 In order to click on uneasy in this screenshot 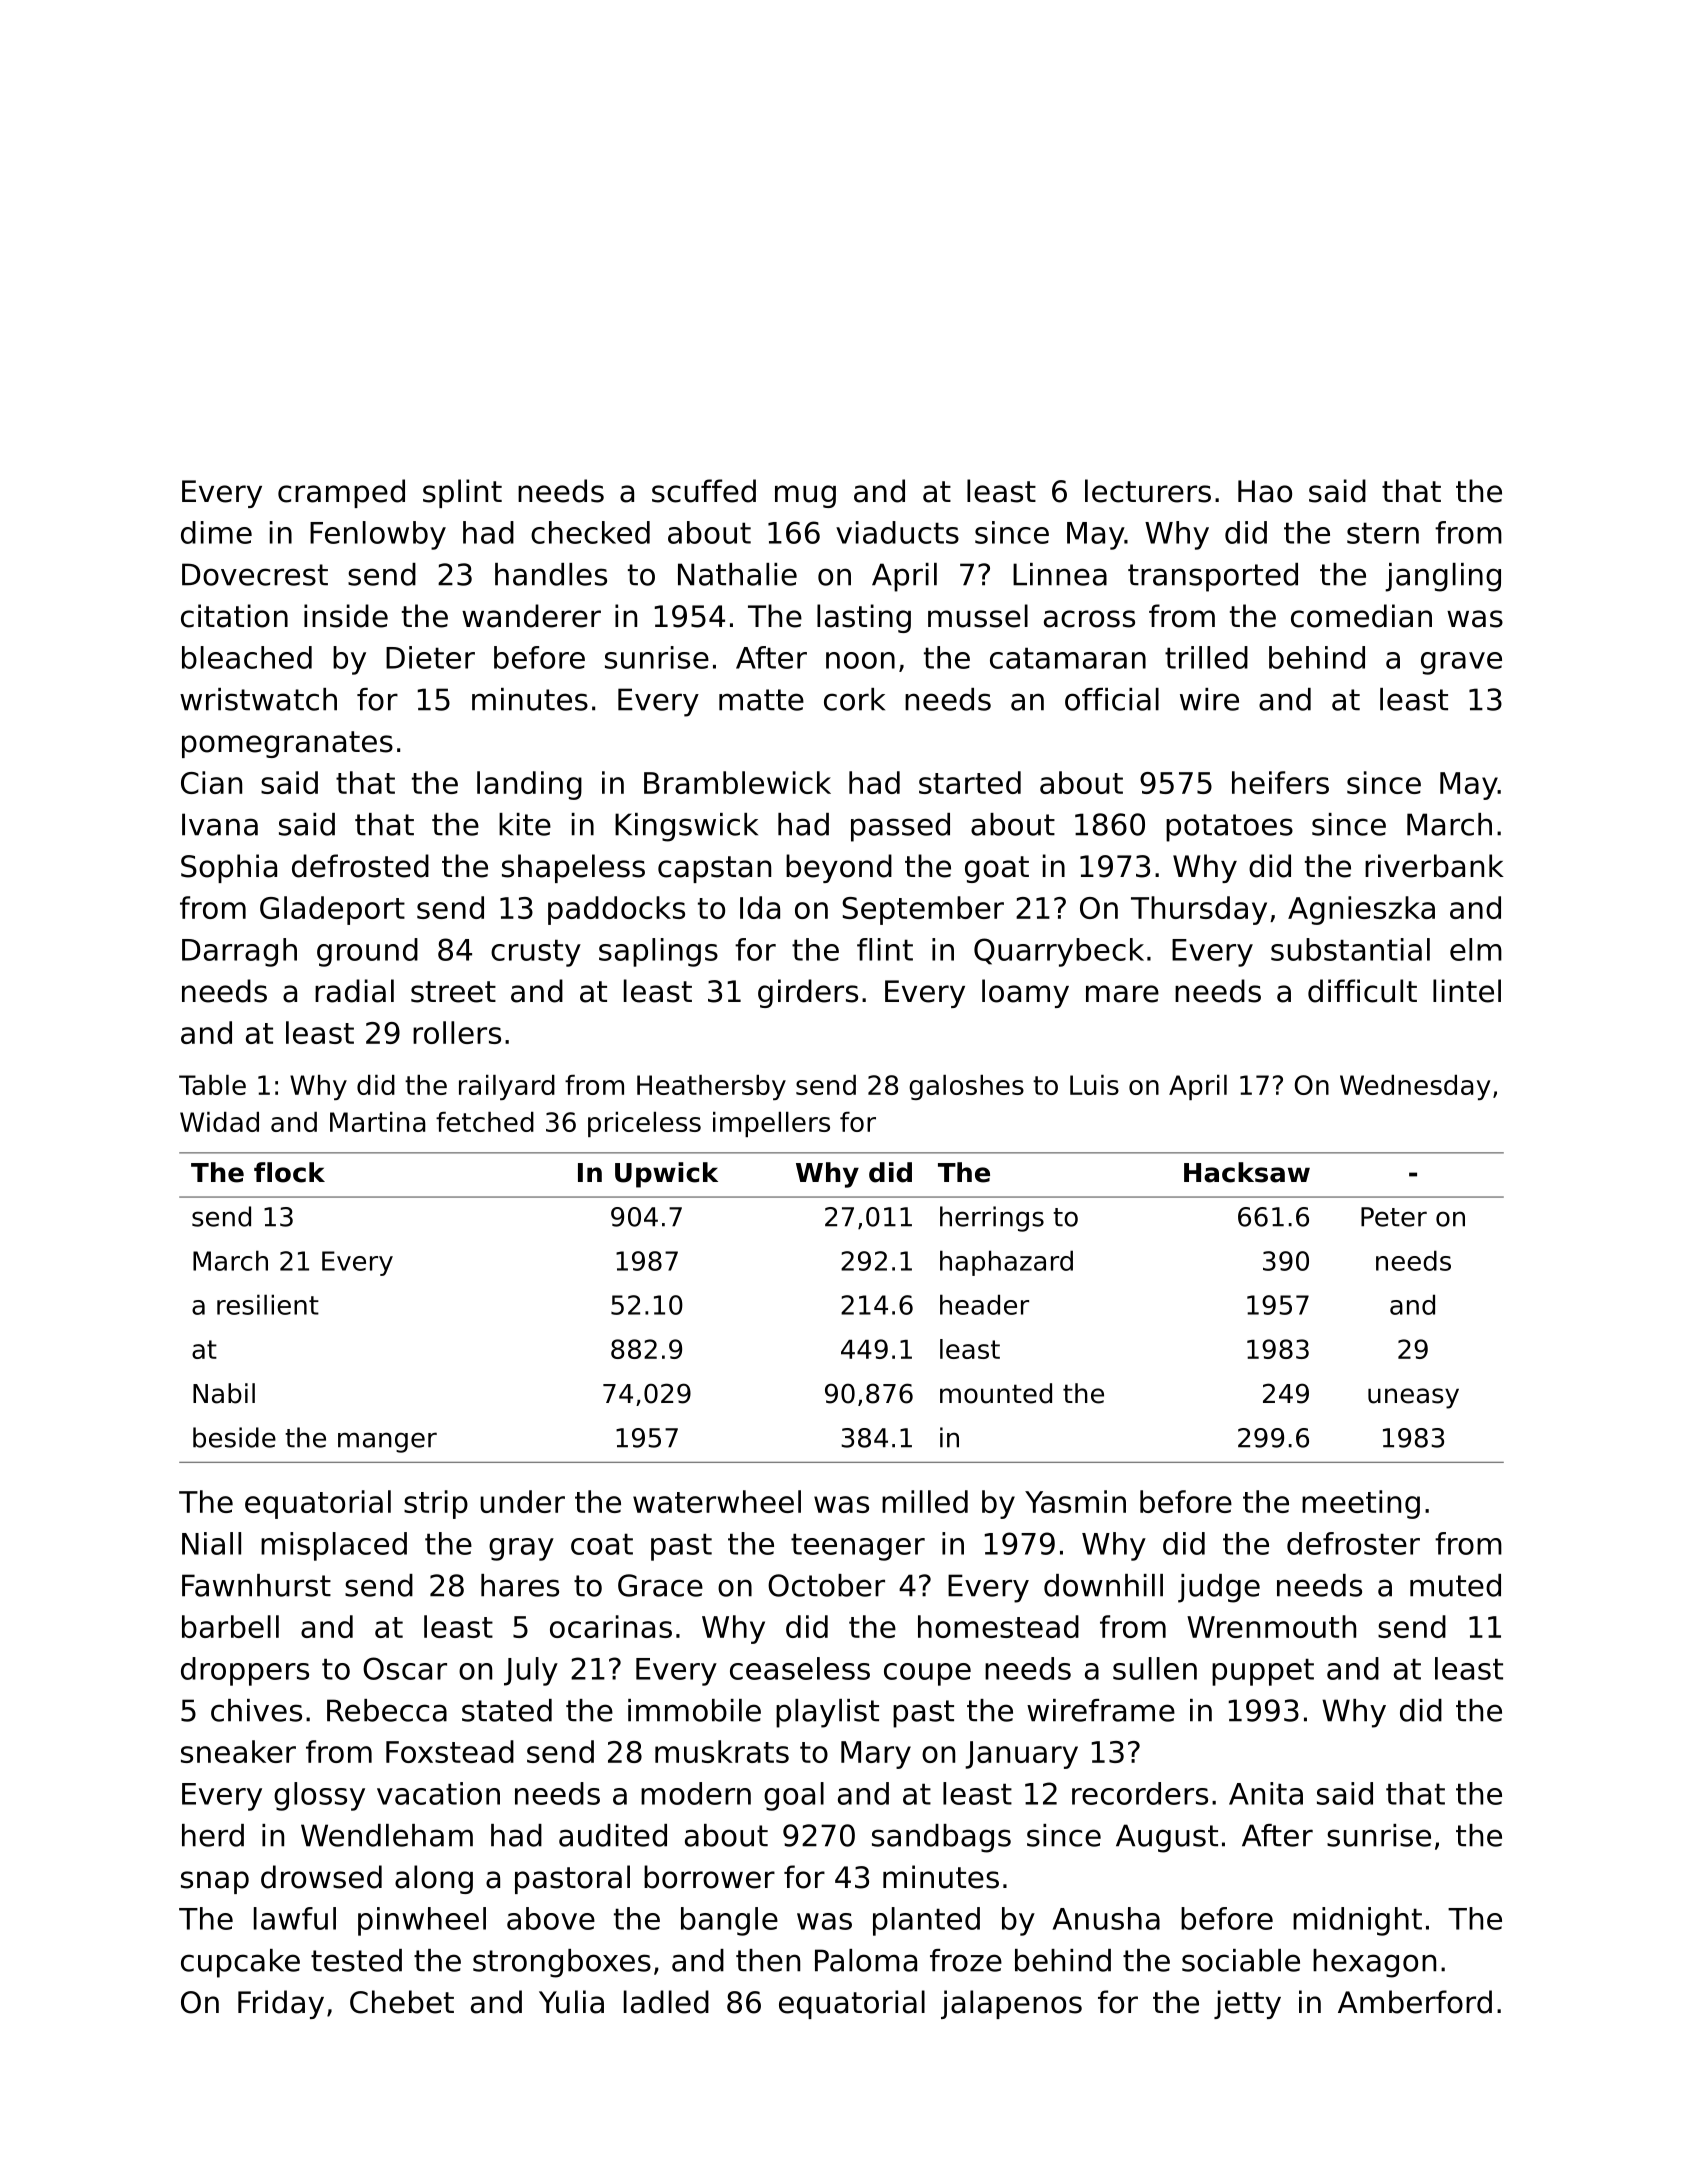, I will do `click(1413, 1398)`.
